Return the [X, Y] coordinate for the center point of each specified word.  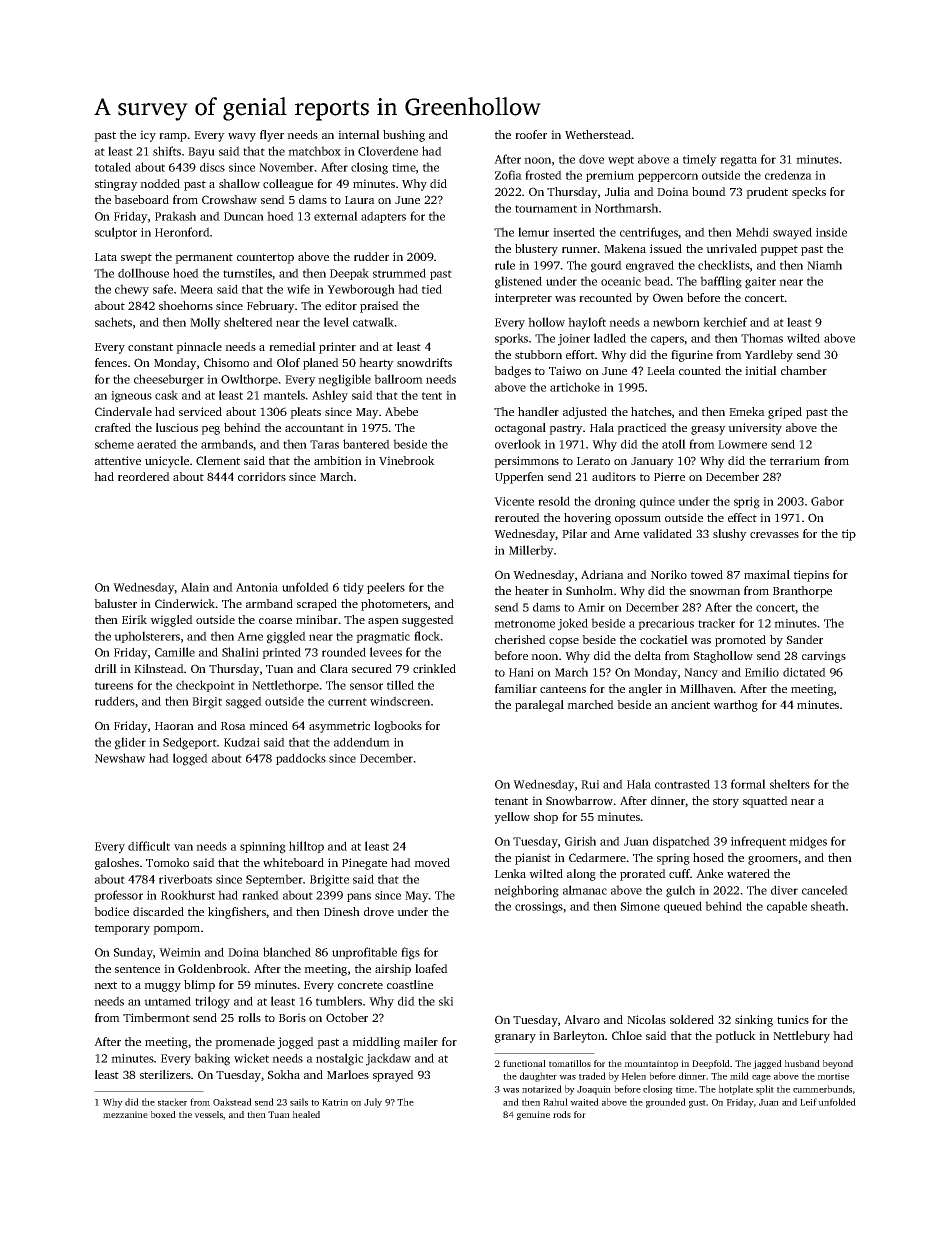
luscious [177, 427]
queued [683, 907]
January [652, 462]
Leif [808, 1102]
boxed [163, 1114]
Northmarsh [626, 208]
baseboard [141, 199]
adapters [383, 217]
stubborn [538, 354]
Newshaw [120, 758]
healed [306, 1114]
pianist [533, 859]
